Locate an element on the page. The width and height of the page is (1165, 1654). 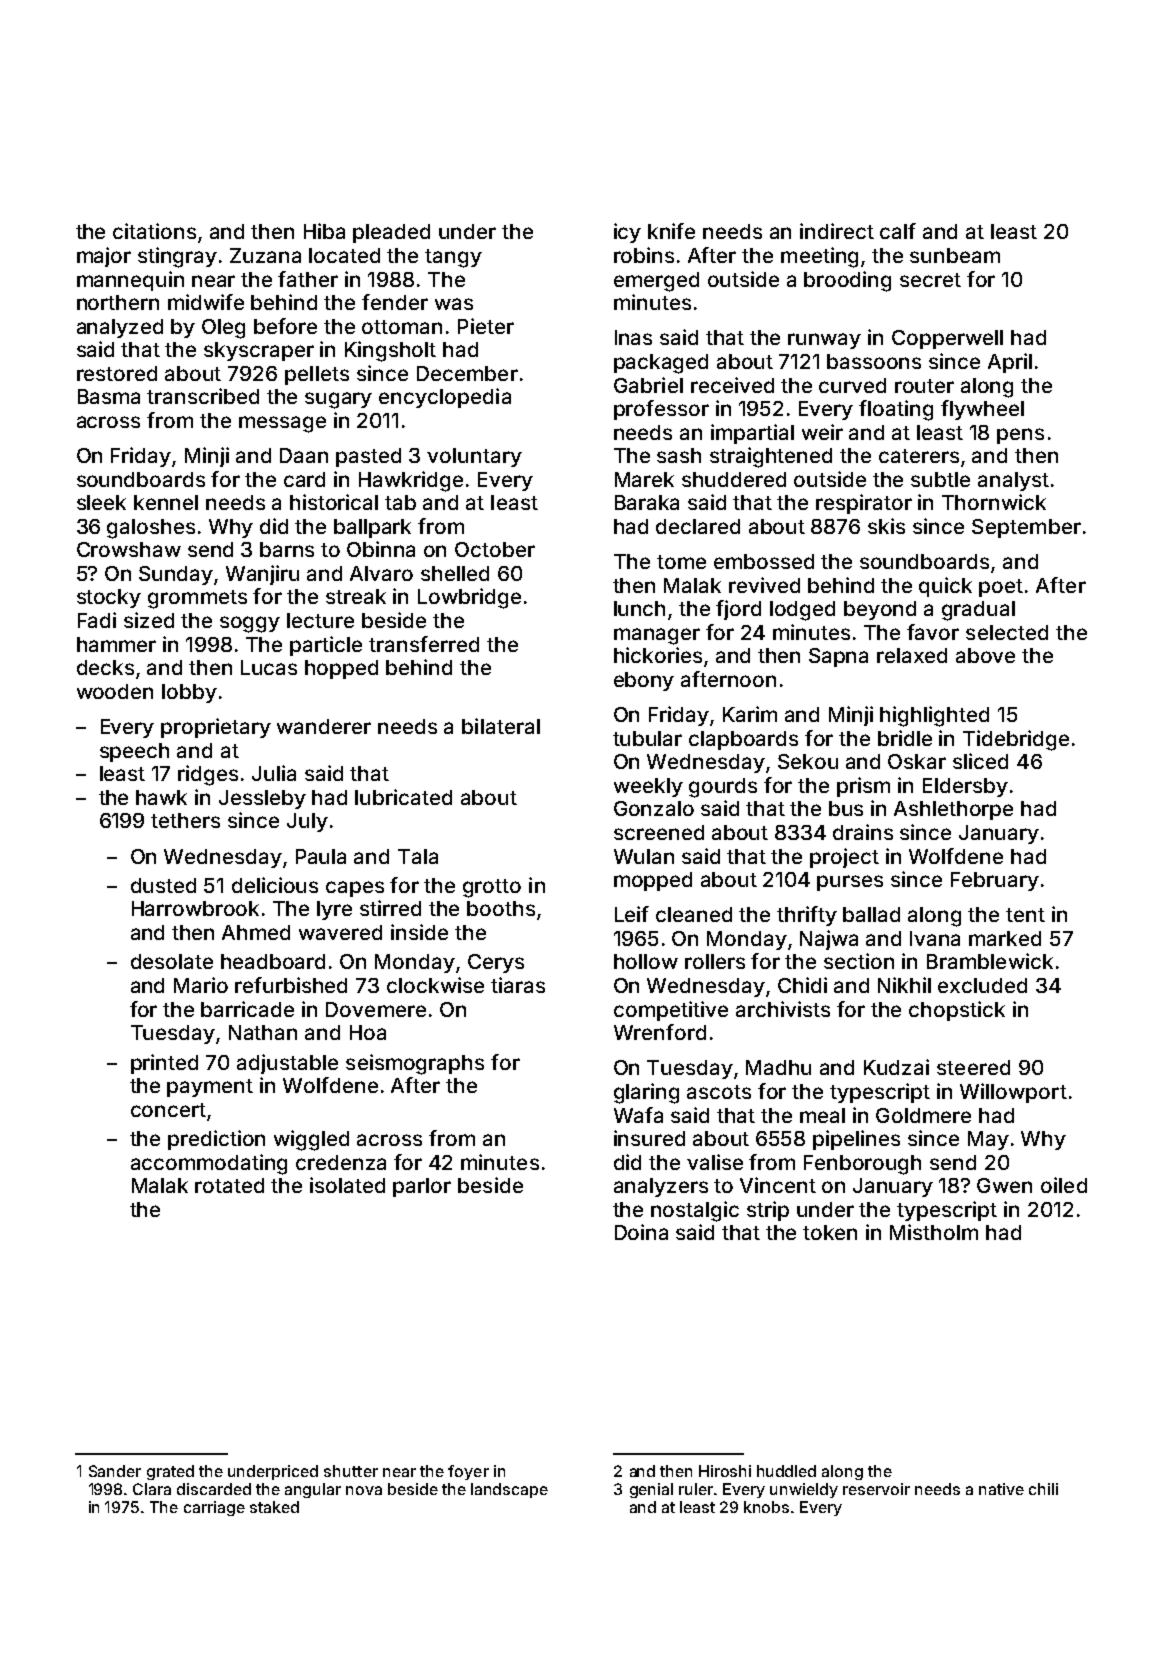
northern is located at coordinates (118, 302).
